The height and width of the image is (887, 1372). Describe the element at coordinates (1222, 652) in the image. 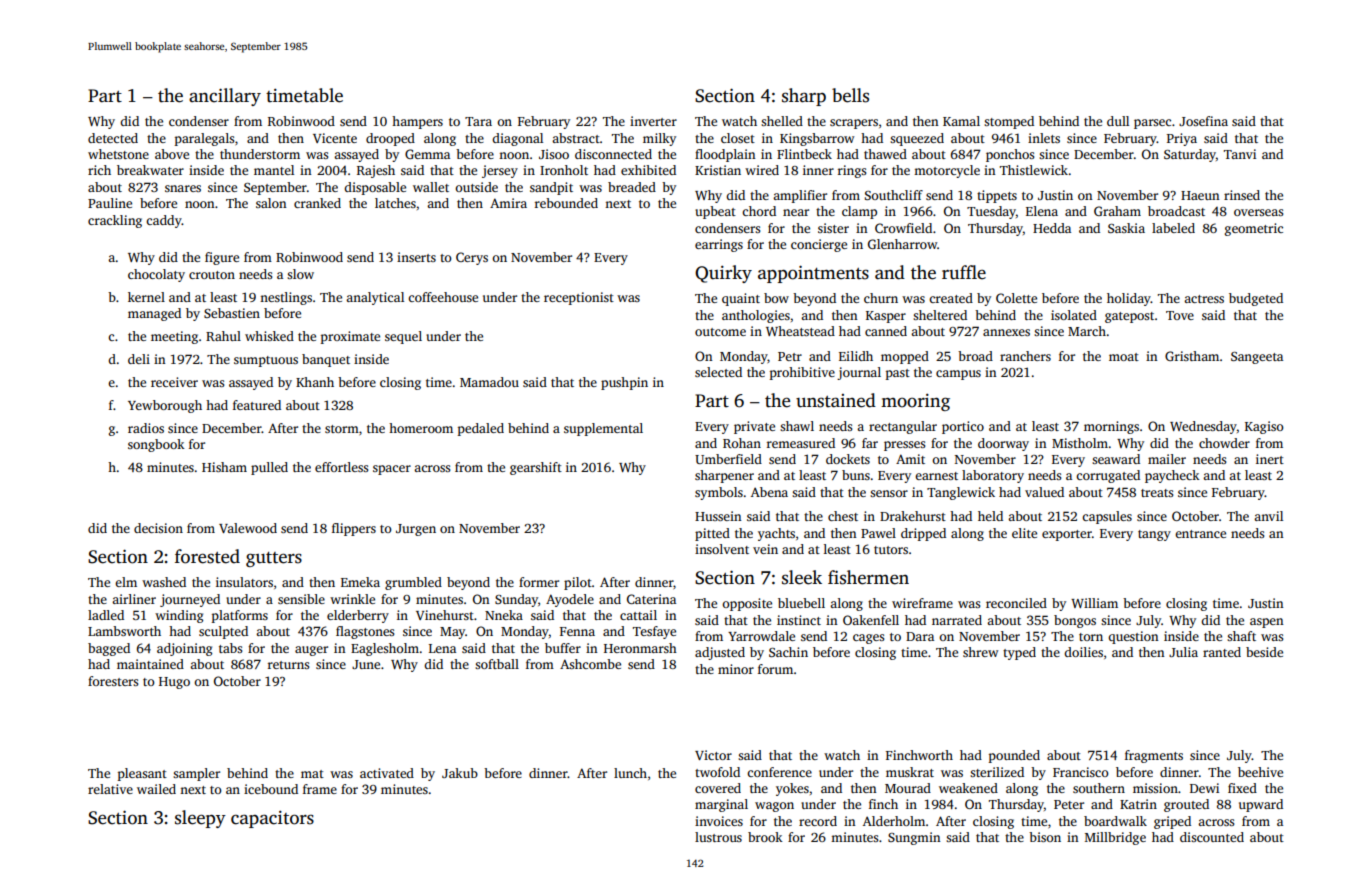

I see `ranted` at that location.
